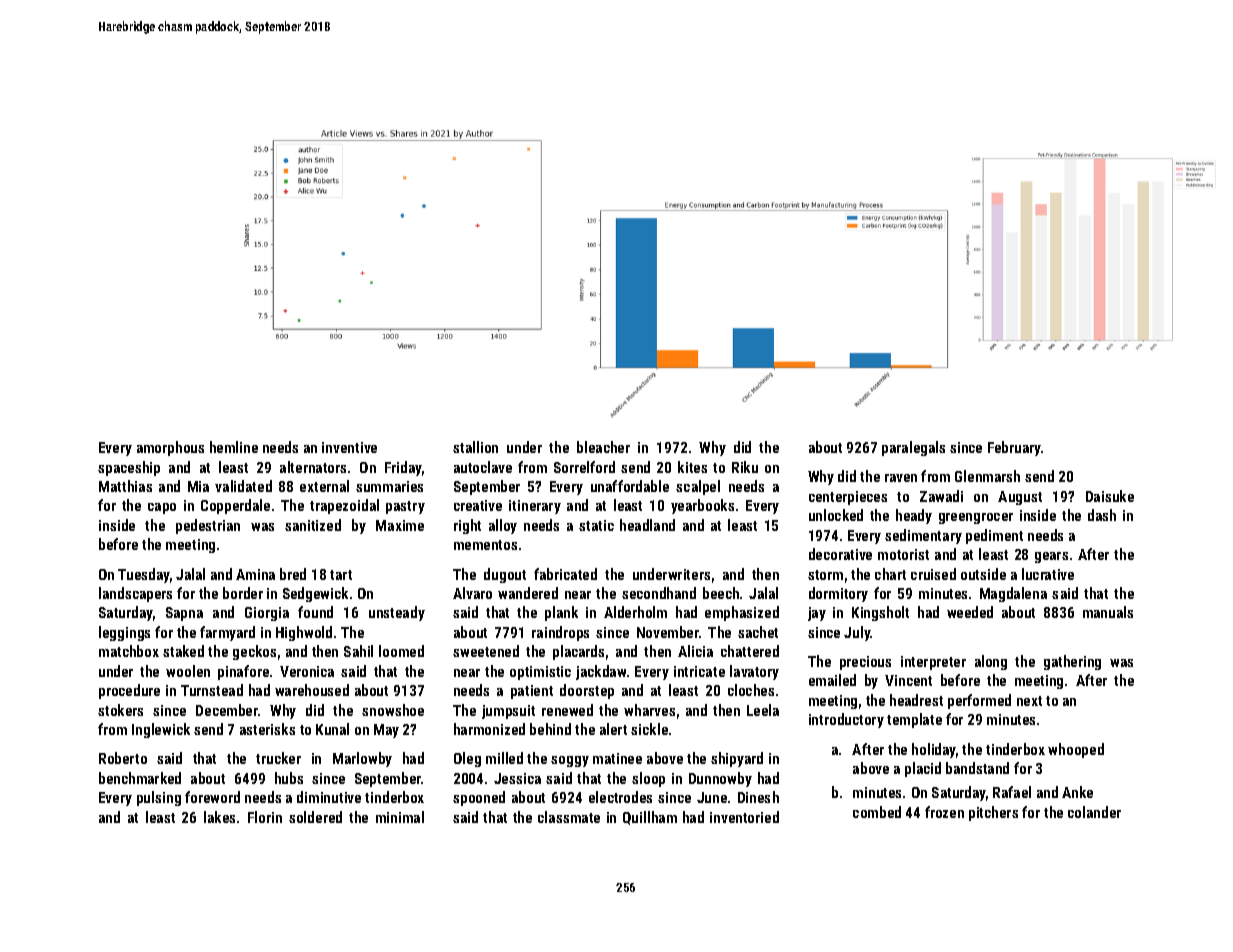 Image resolution: width=1233 pixels, height=952 pixels. Describe the element at coordinates (188, 671) in the page. I see `woolen` at that location.
